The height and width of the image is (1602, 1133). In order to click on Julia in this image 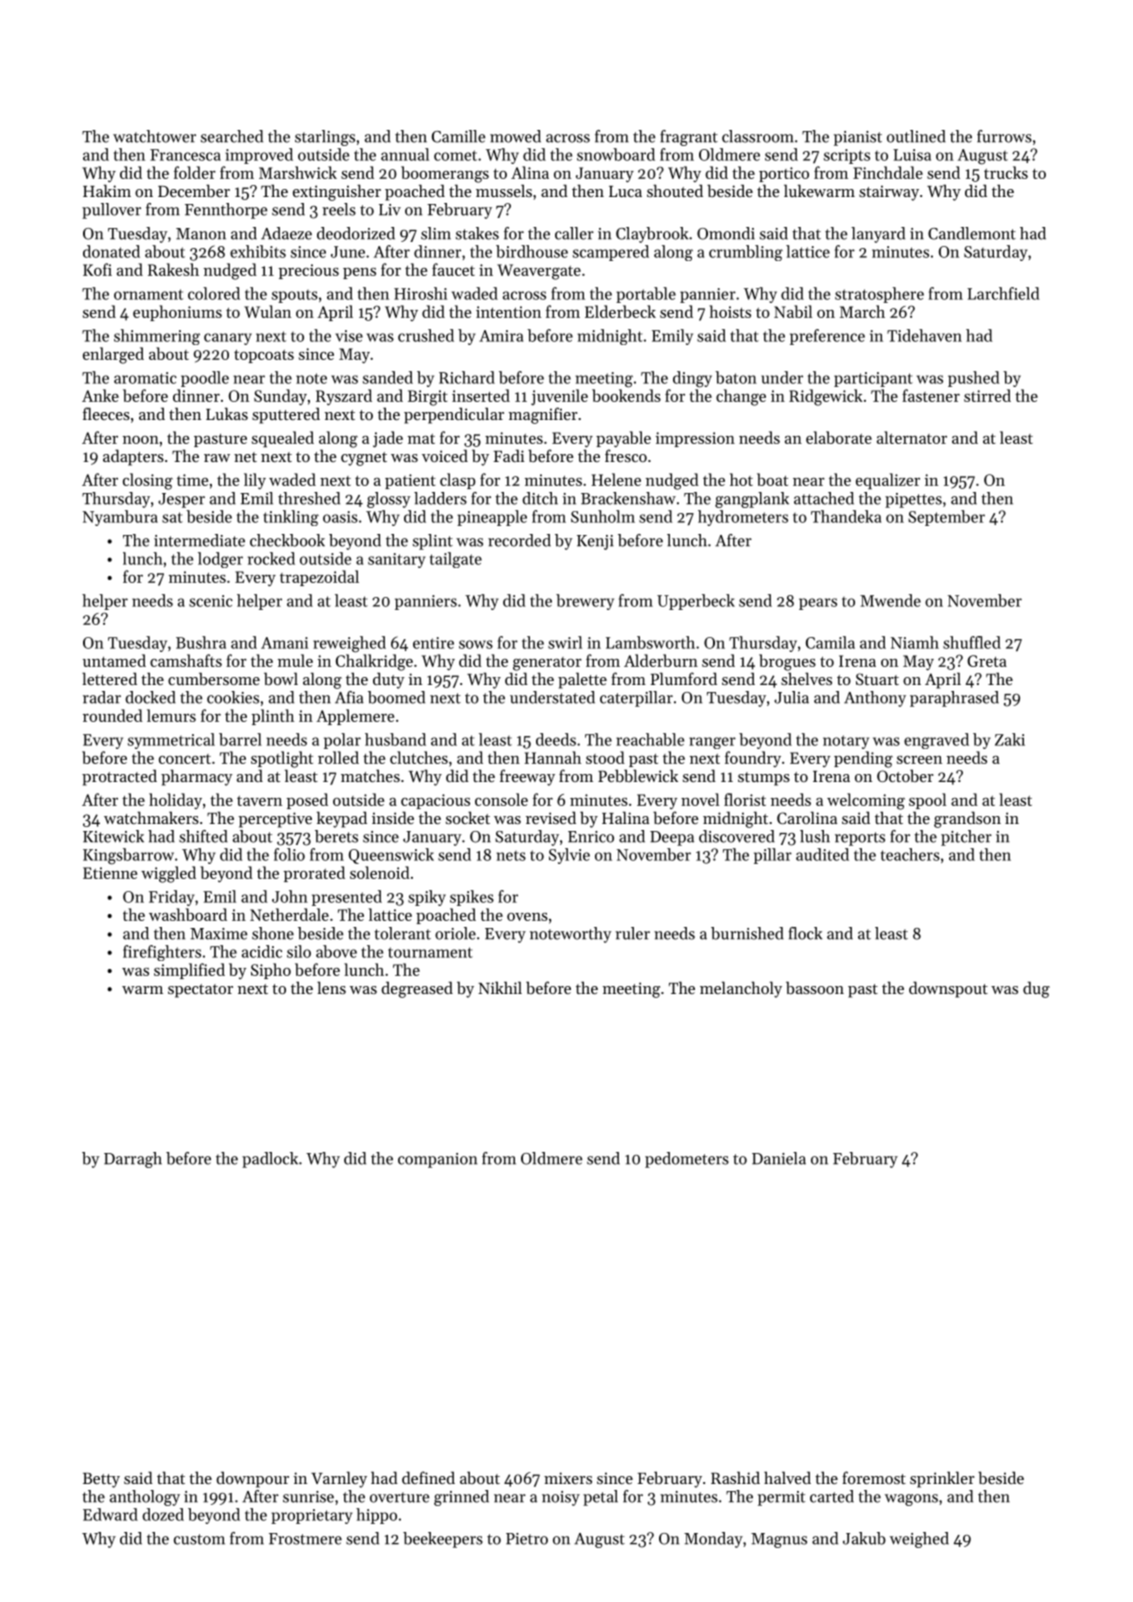, I will do `click(791, 697)`.
